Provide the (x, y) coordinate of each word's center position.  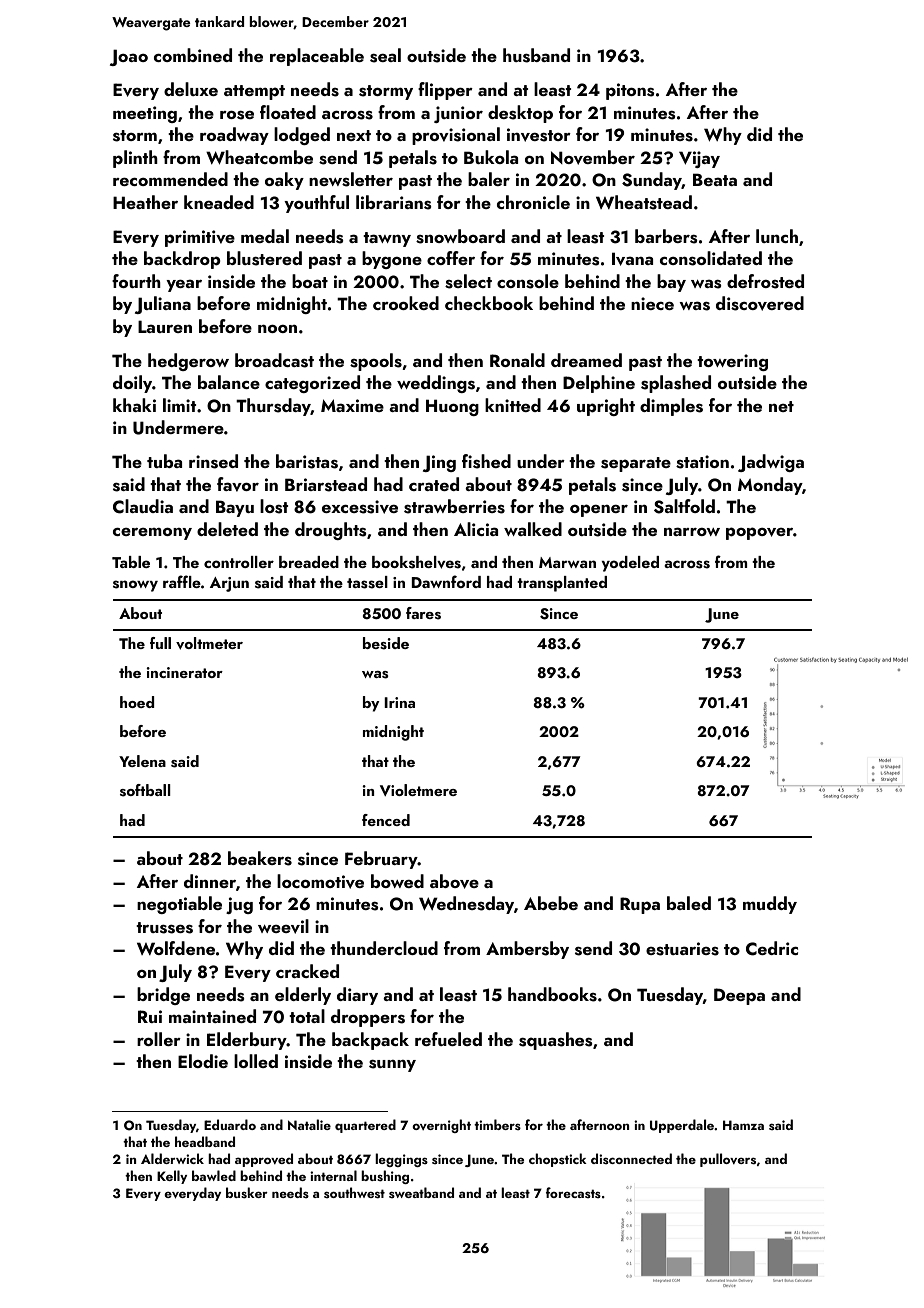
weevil (283, 926)
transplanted (562, 584)
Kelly (172, 1177)
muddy (770, 905)
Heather (145, 202)
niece (652, 303)
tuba (164, 461)
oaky (284, 181)
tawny (387, 239)
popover (759, 533)
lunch (777, 236)
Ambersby (527, 950)
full (160, 643)
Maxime (352, 405)
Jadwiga (771, 463)
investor (539, 135)
